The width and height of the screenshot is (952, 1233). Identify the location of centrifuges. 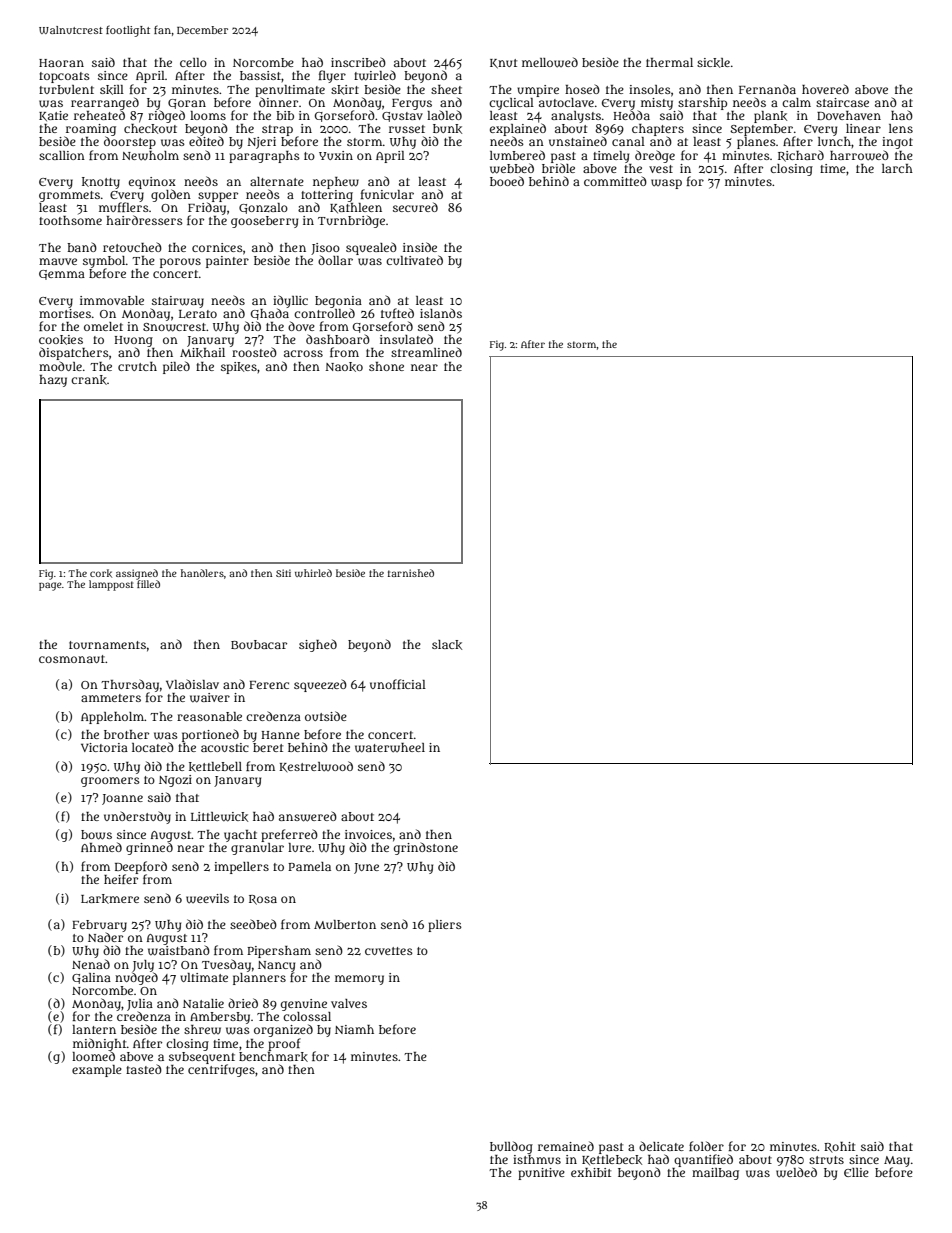
(221, 1070).
